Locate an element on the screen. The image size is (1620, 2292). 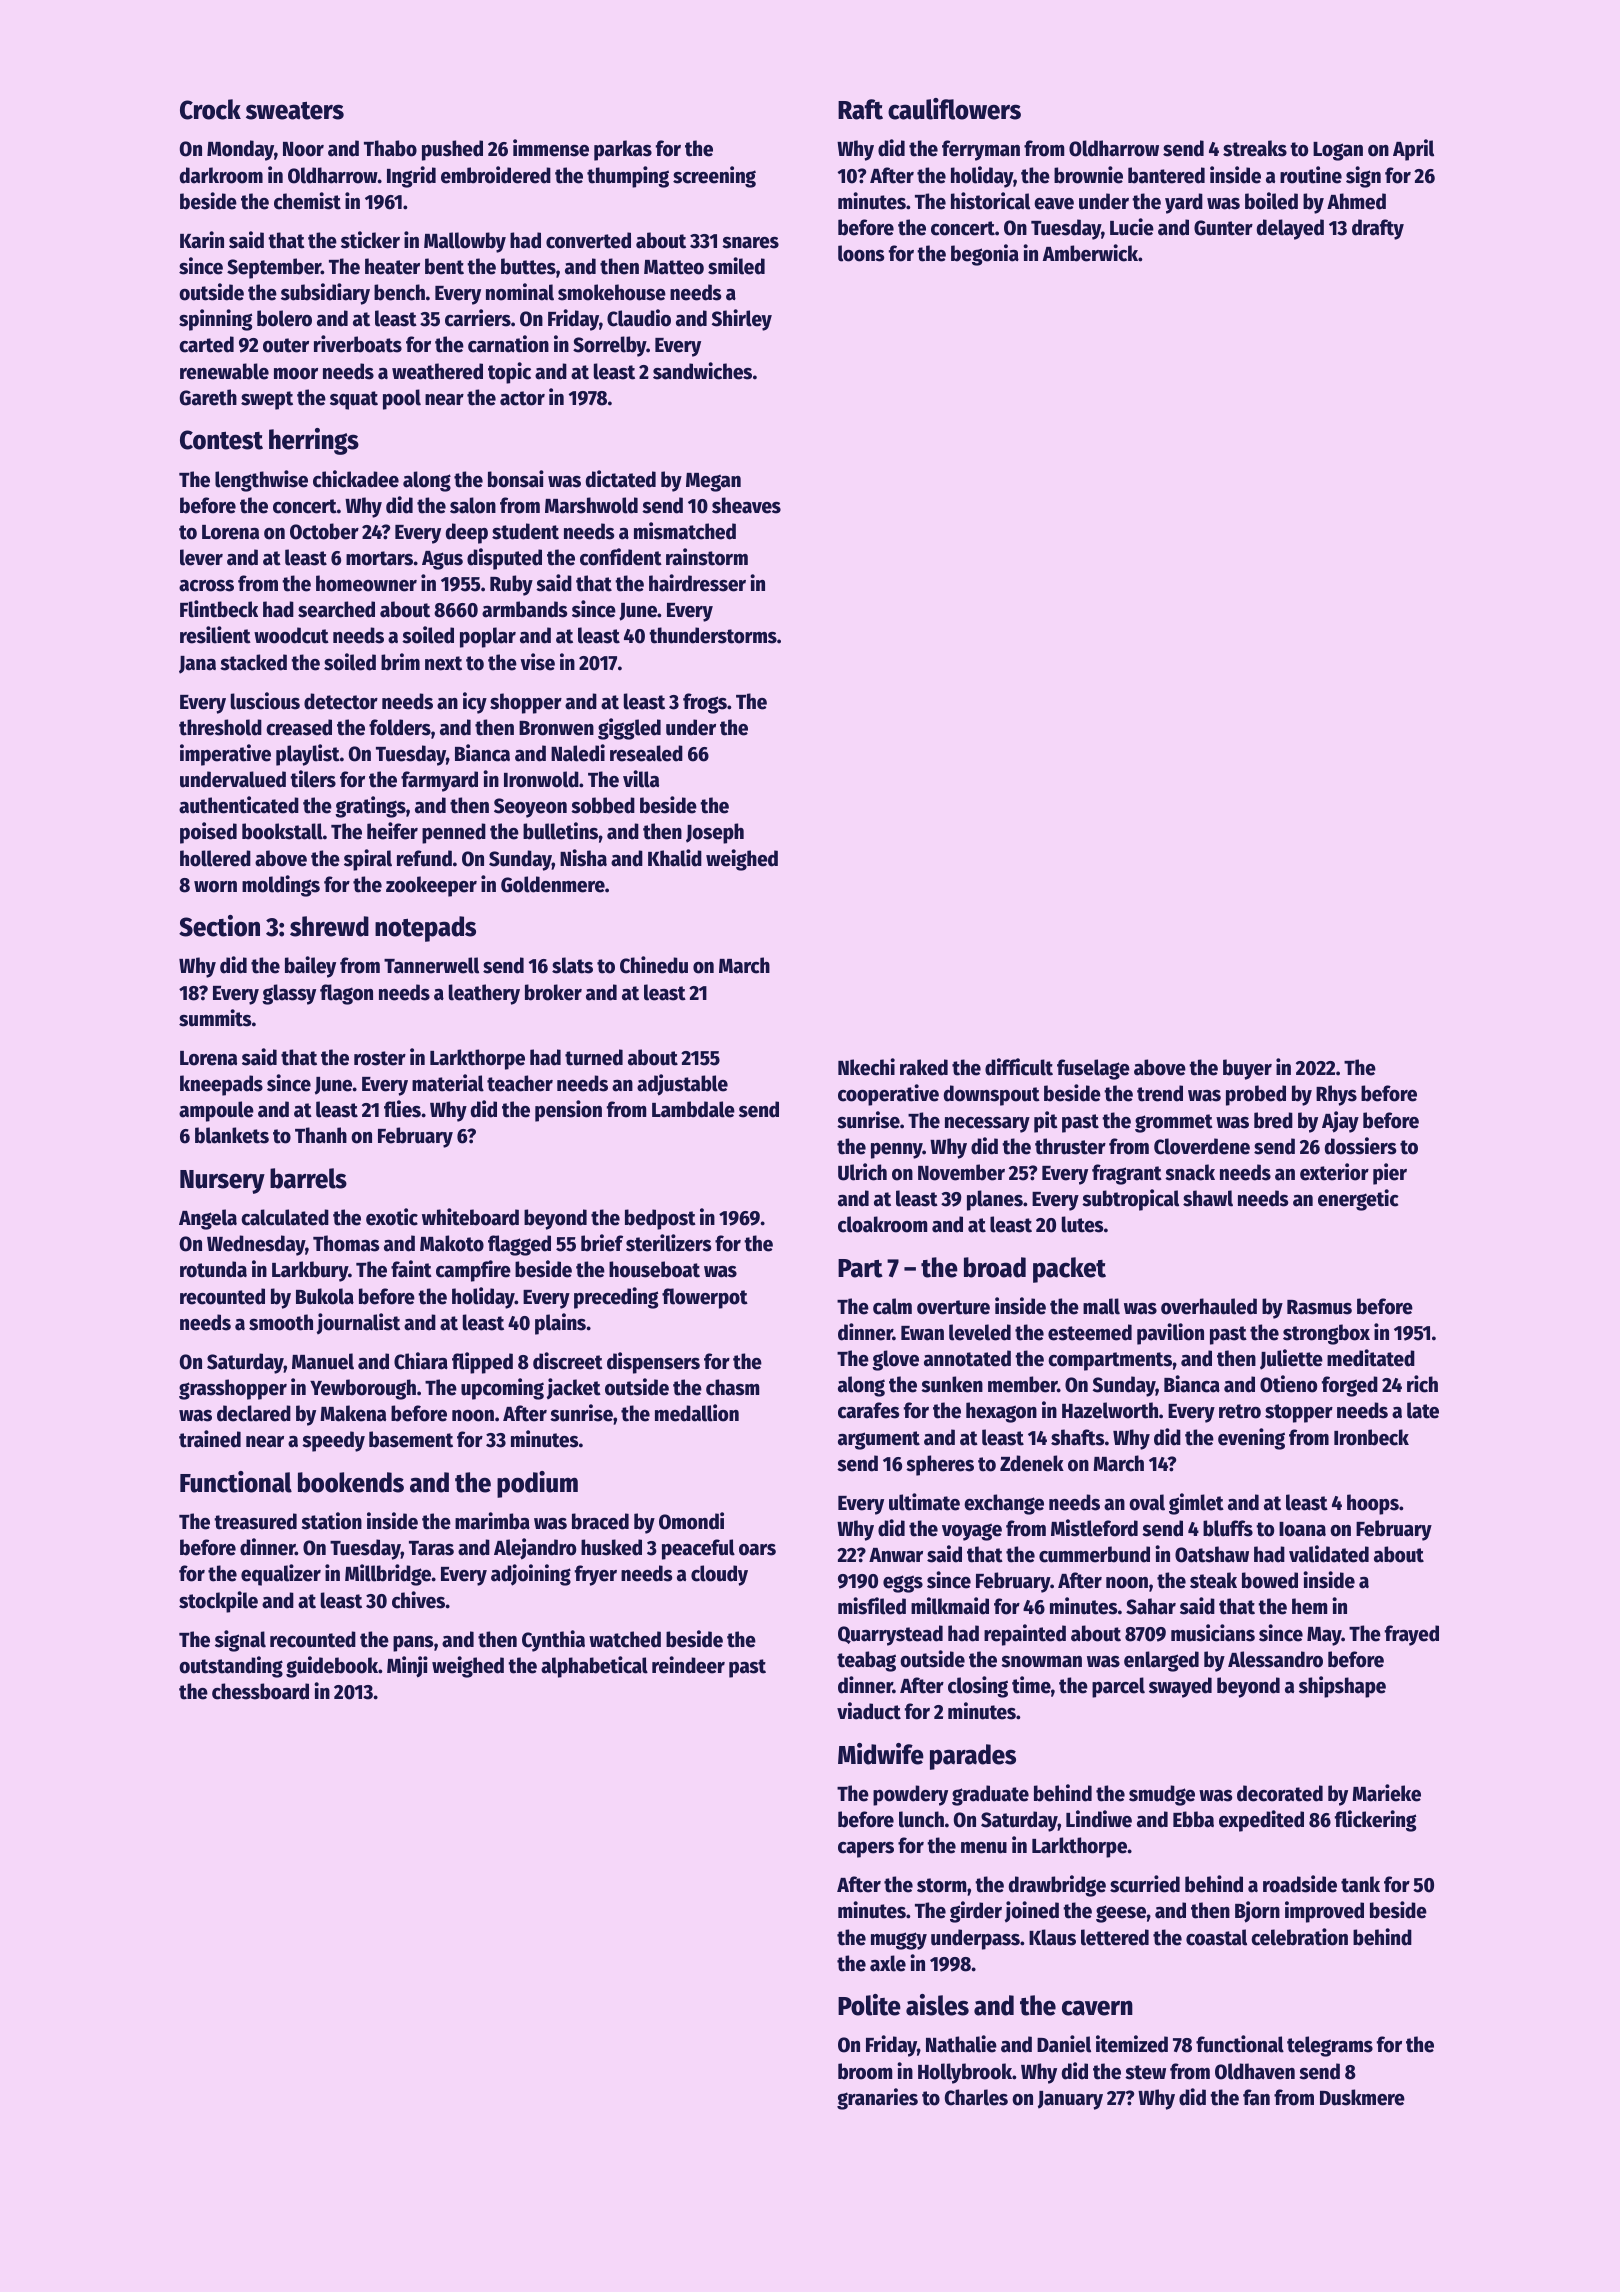
hairdresser is located at coordinates (697, 583).
